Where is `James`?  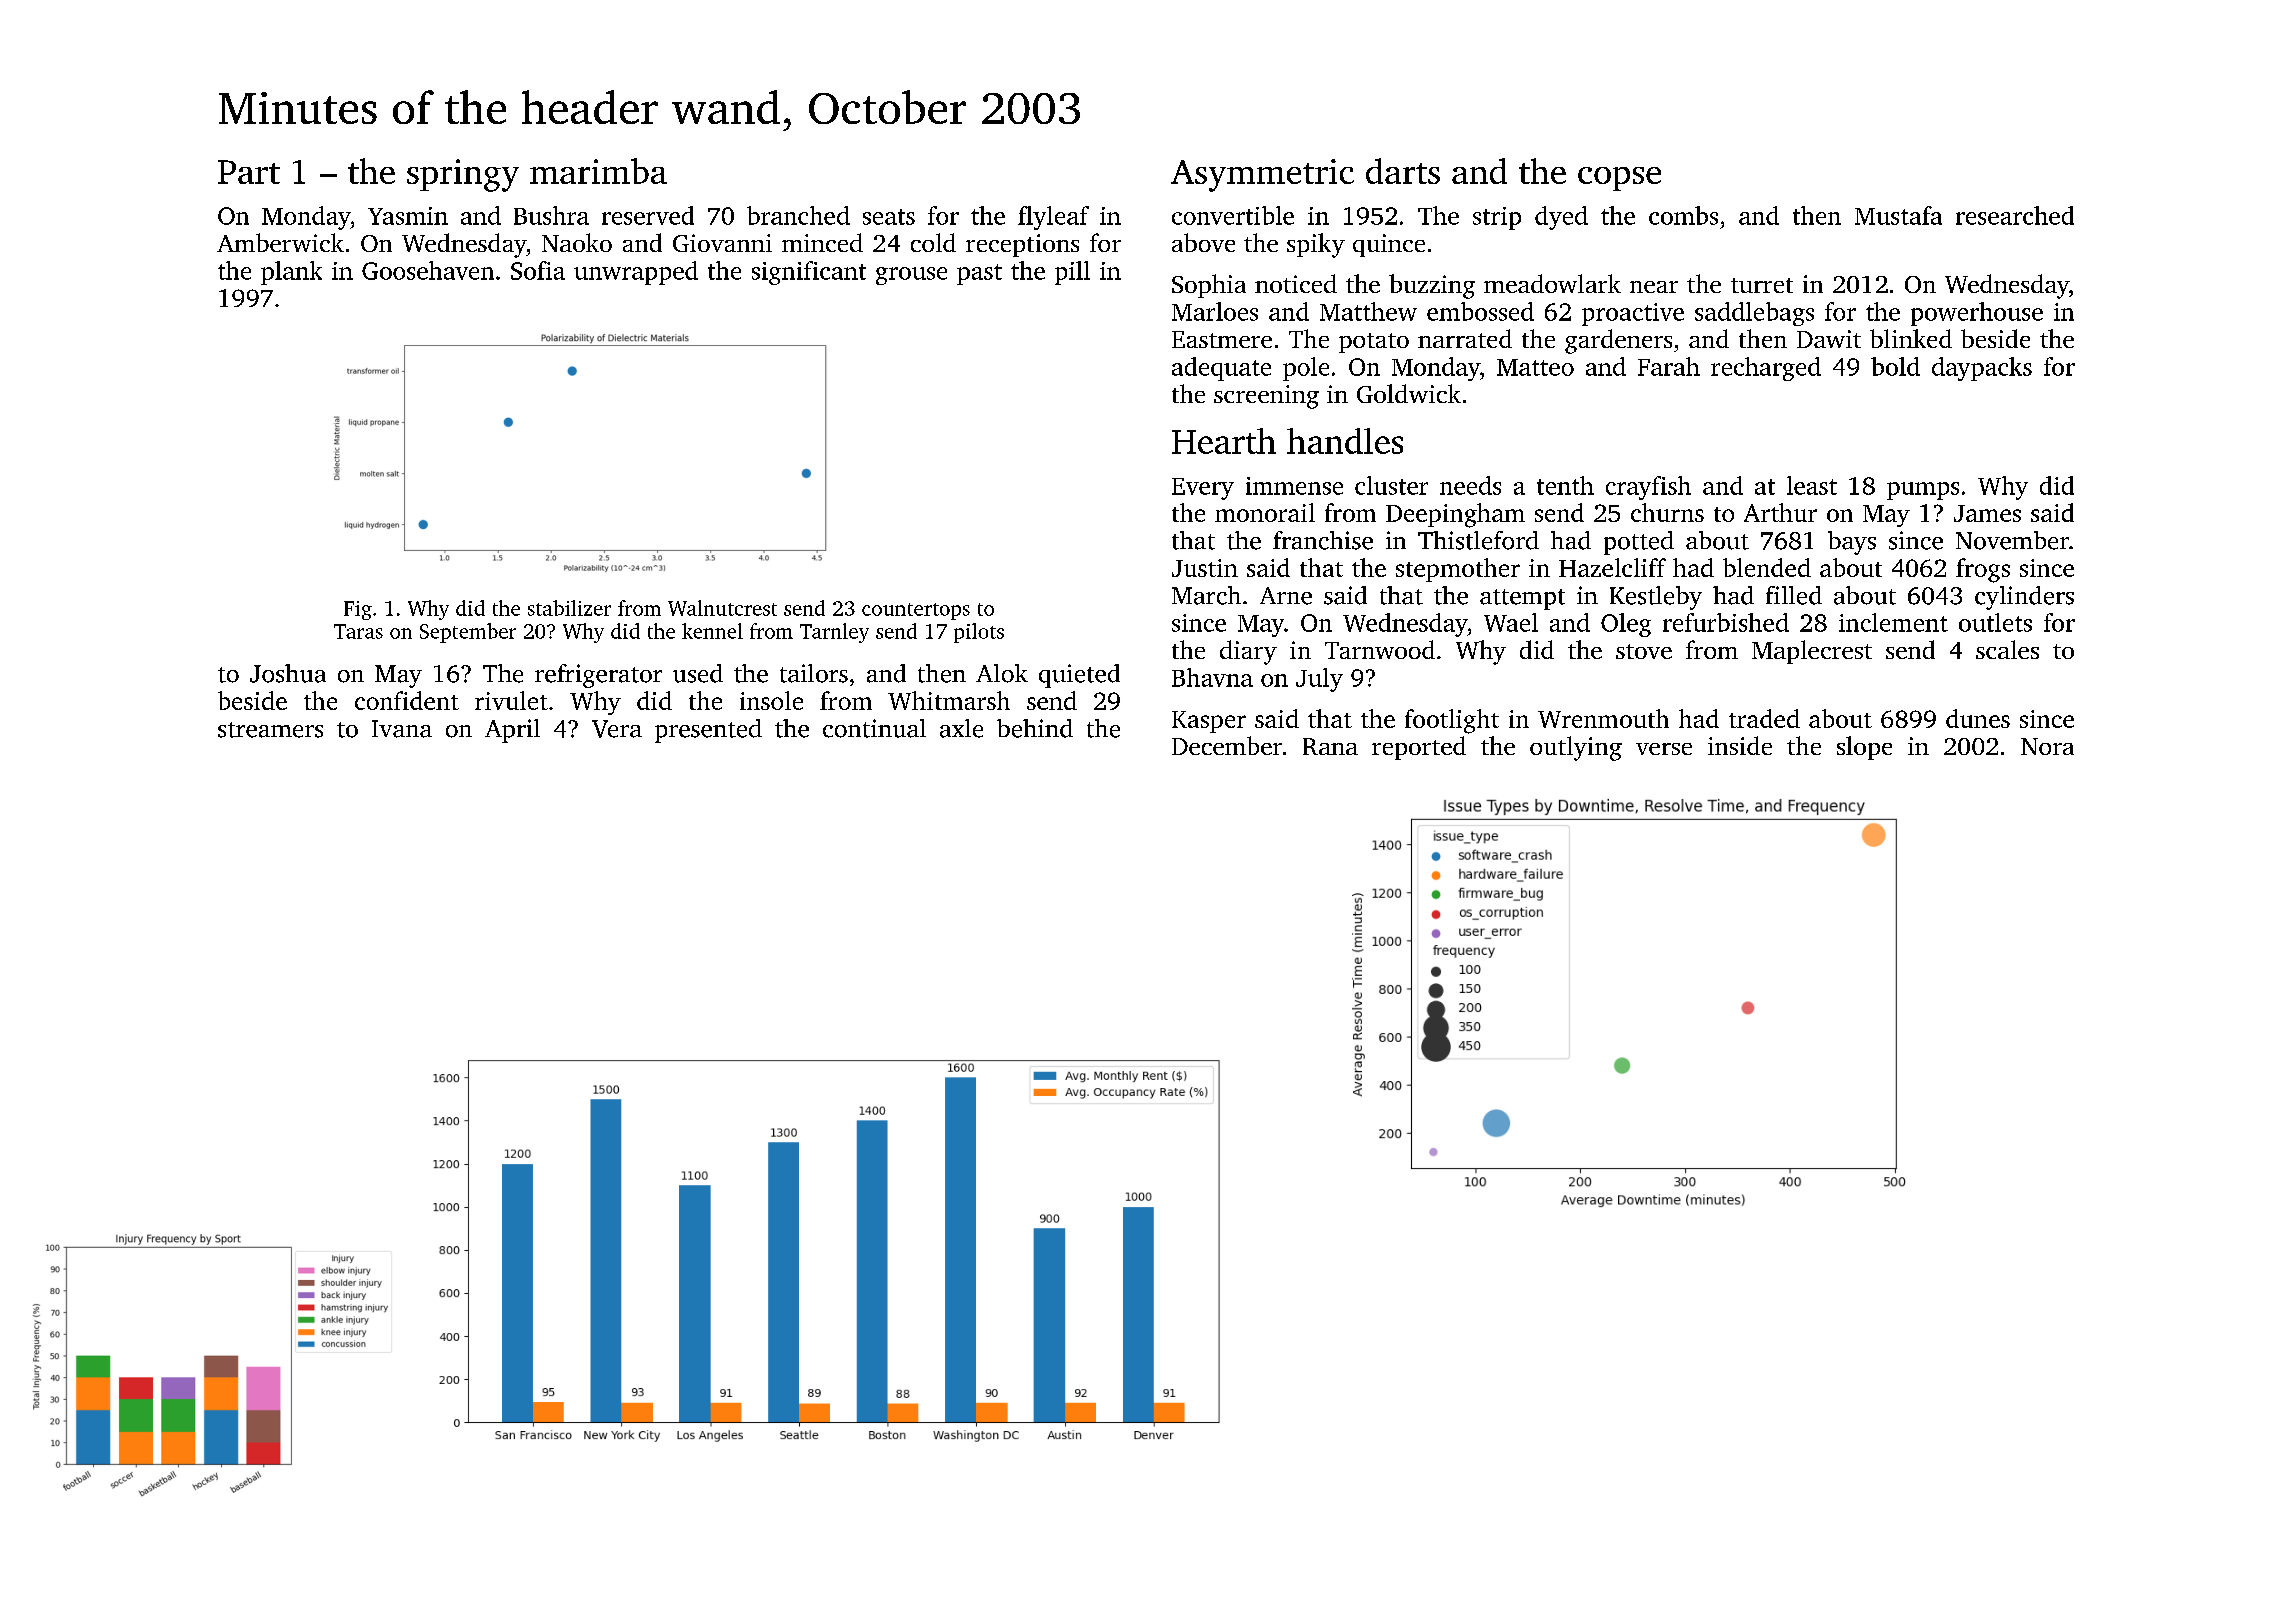 James is located at coordinates (1987, 513).
